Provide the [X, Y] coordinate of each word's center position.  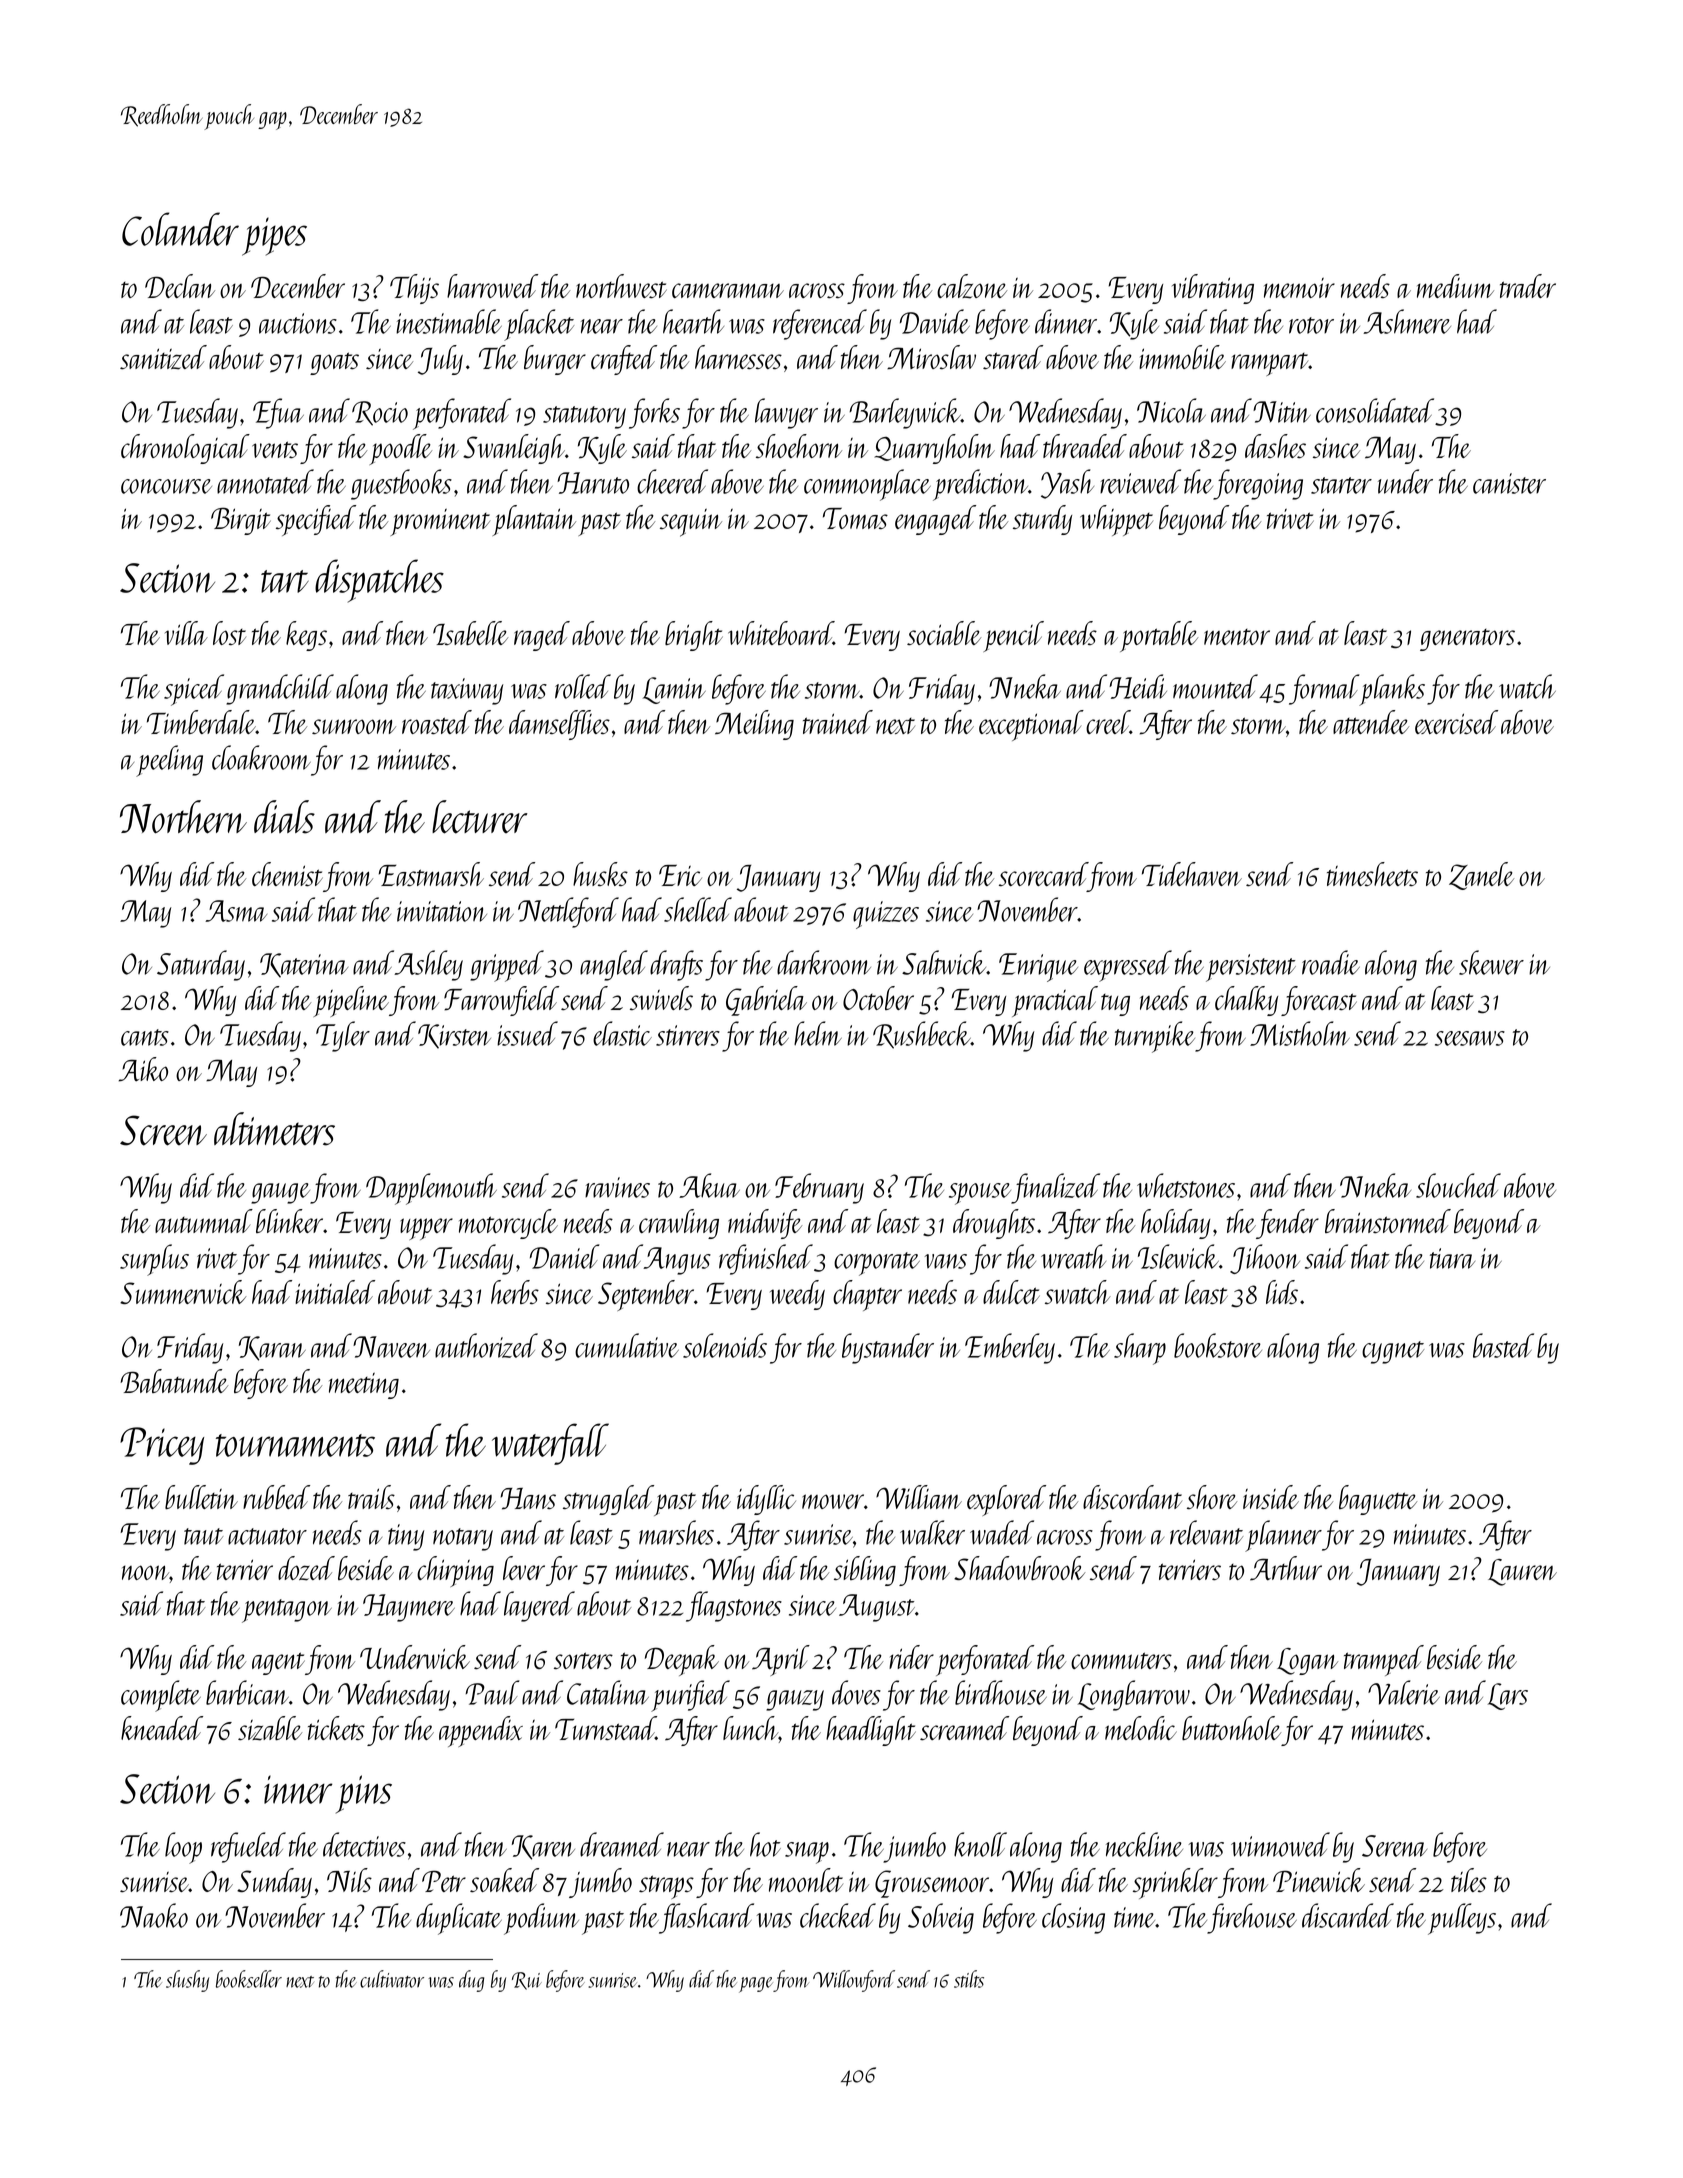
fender [1287, 1224]
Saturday [201, 965]
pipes [274, 236]
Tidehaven [1192, 874]
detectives [364, 1844]
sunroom [354, 726]
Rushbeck [922, 1035]
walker [932, 1532]
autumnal [204, 1221]
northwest [621, 286]
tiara [1452, 1258]
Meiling [754, 725]
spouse [980, 1194]
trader [1528, 286]
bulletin [201, 1497]
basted [1503, 1345]
